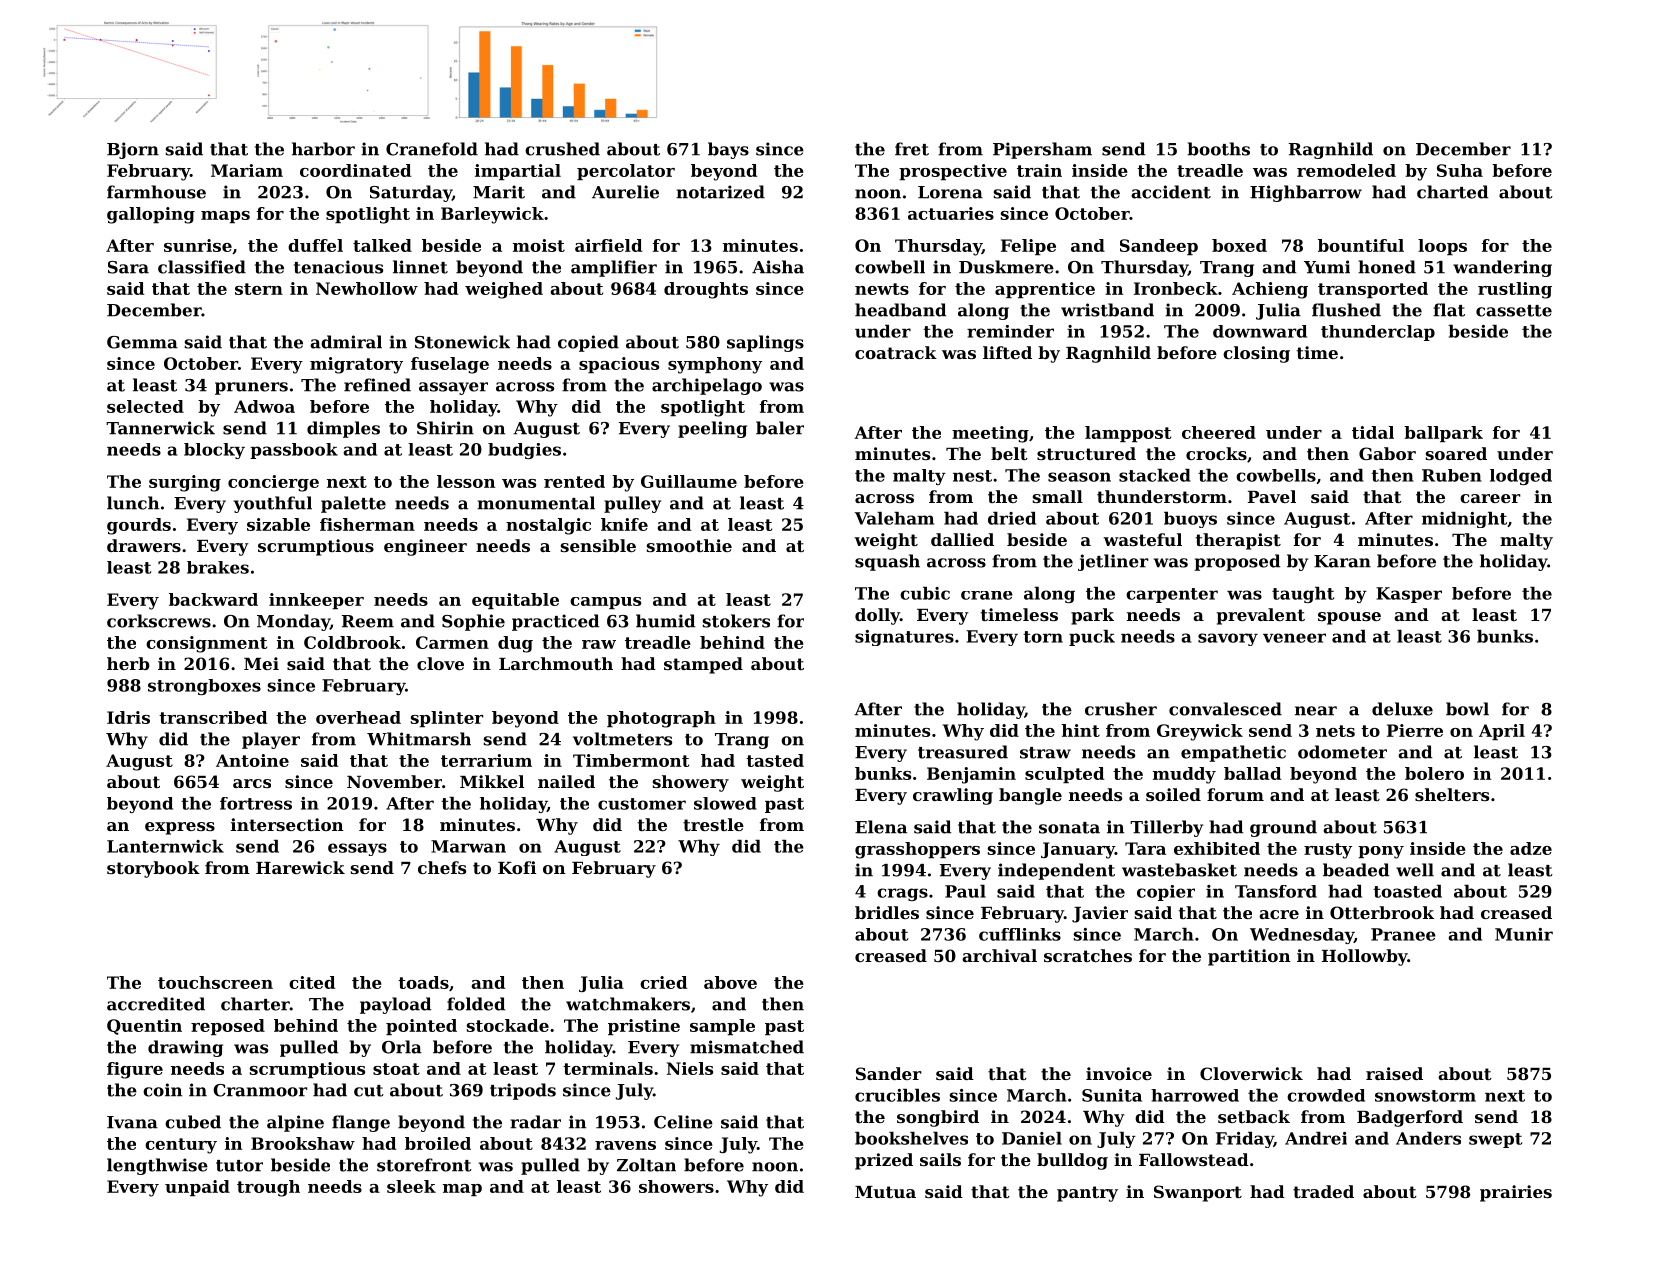 The image size is (1659, 1282). What do you see at coordinates (468, 846) in the screenshot?
I see `Marwan` at bounding box center [468, 846].
